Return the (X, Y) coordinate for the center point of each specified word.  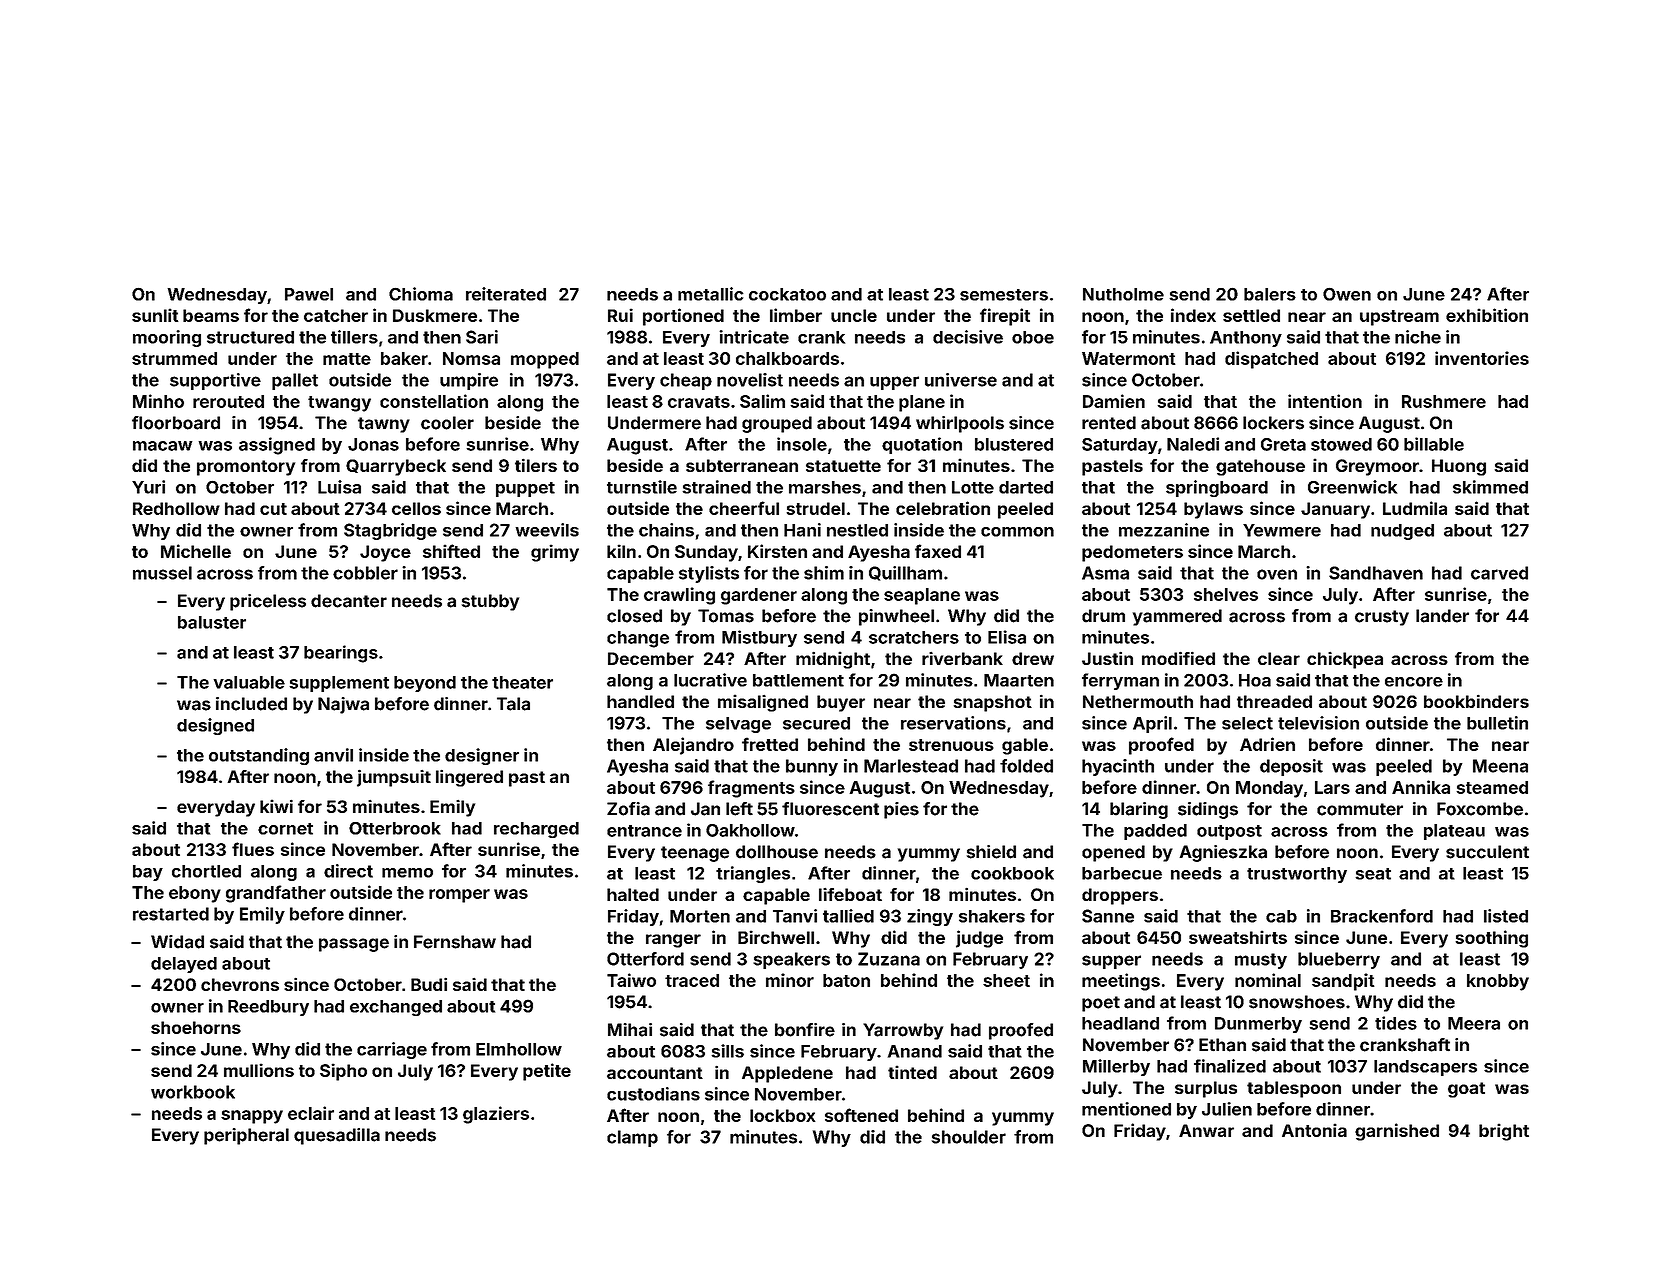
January (1335, 510)
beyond (425, 684)
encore (1414, 682)
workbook (193, 1092)
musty (1261, 961)
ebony (195, 894)
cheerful (744, 508)
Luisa (339, 487)
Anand (915, 1051)
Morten (700, 916)
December (651, 658)
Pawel (309, 294)
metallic (711, 294)
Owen (1347, 294)
